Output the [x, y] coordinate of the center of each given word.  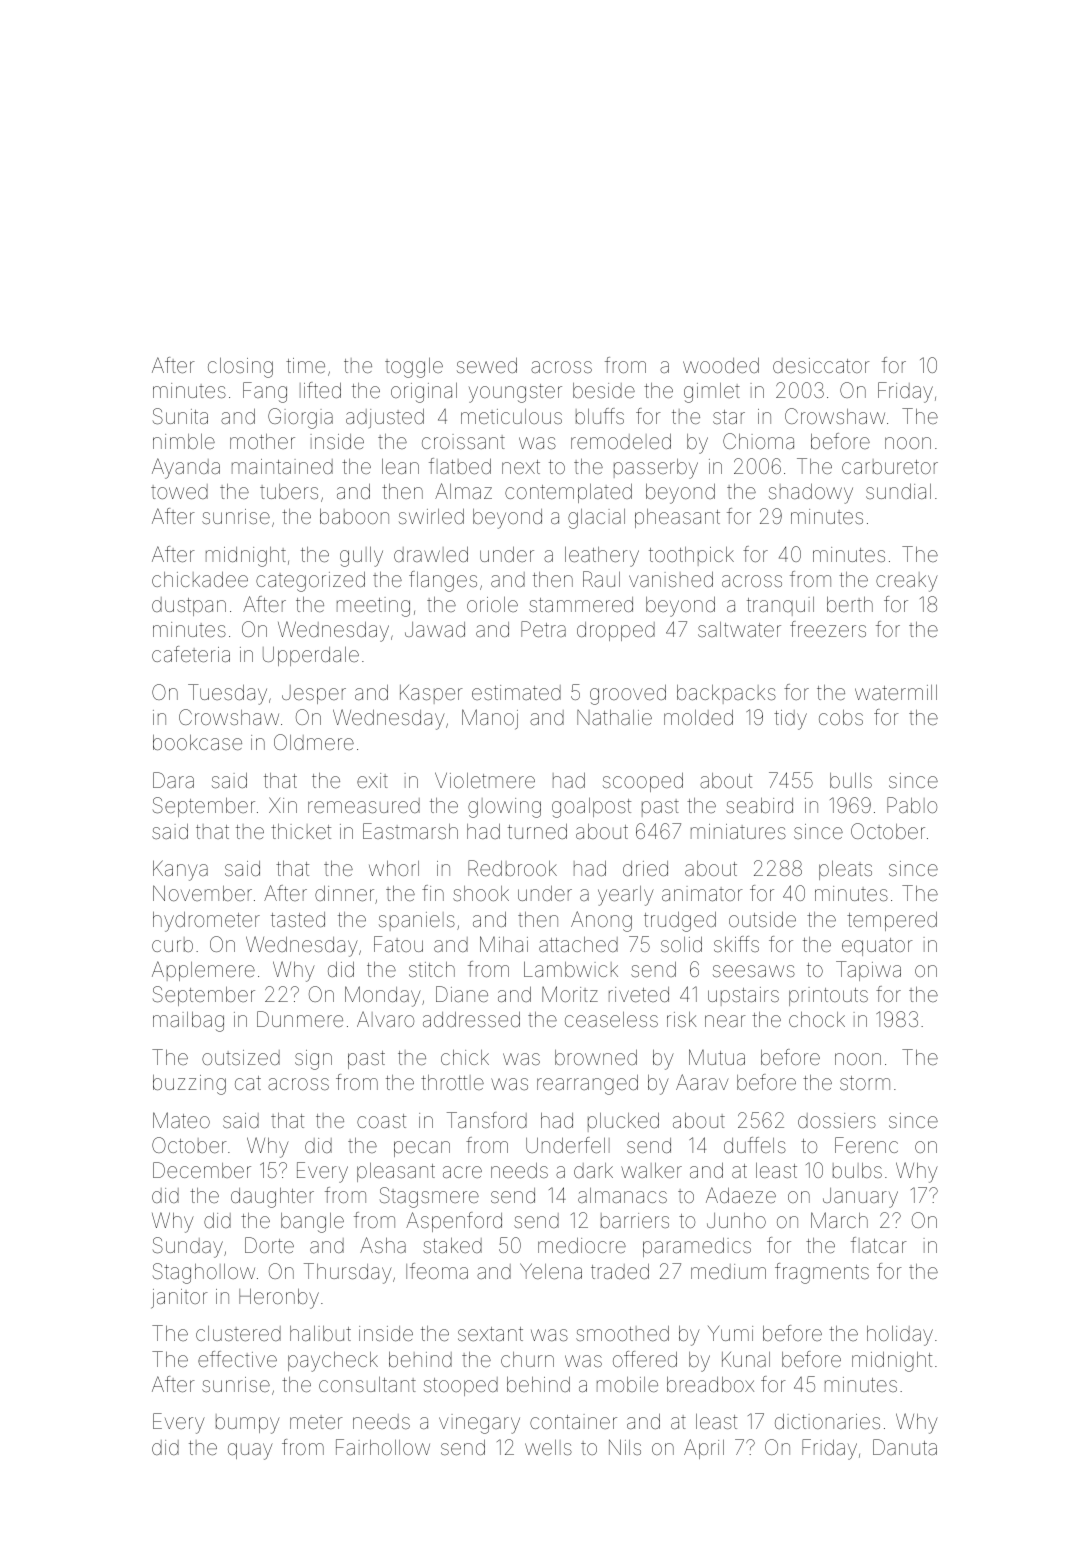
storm [865, 1083]
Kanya [180, 870]
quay [250, 1451]
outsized [241, 1057]
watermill [896, 692]
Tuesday [227, 694]
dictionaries [827, 1421]
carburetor [890, 466]
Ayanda [186, 468]
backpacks [726, 694]
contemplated [568, 493]
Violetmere [485, 780]
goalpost [591, 808]
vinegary [479, 1424]
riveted [639, 994]
